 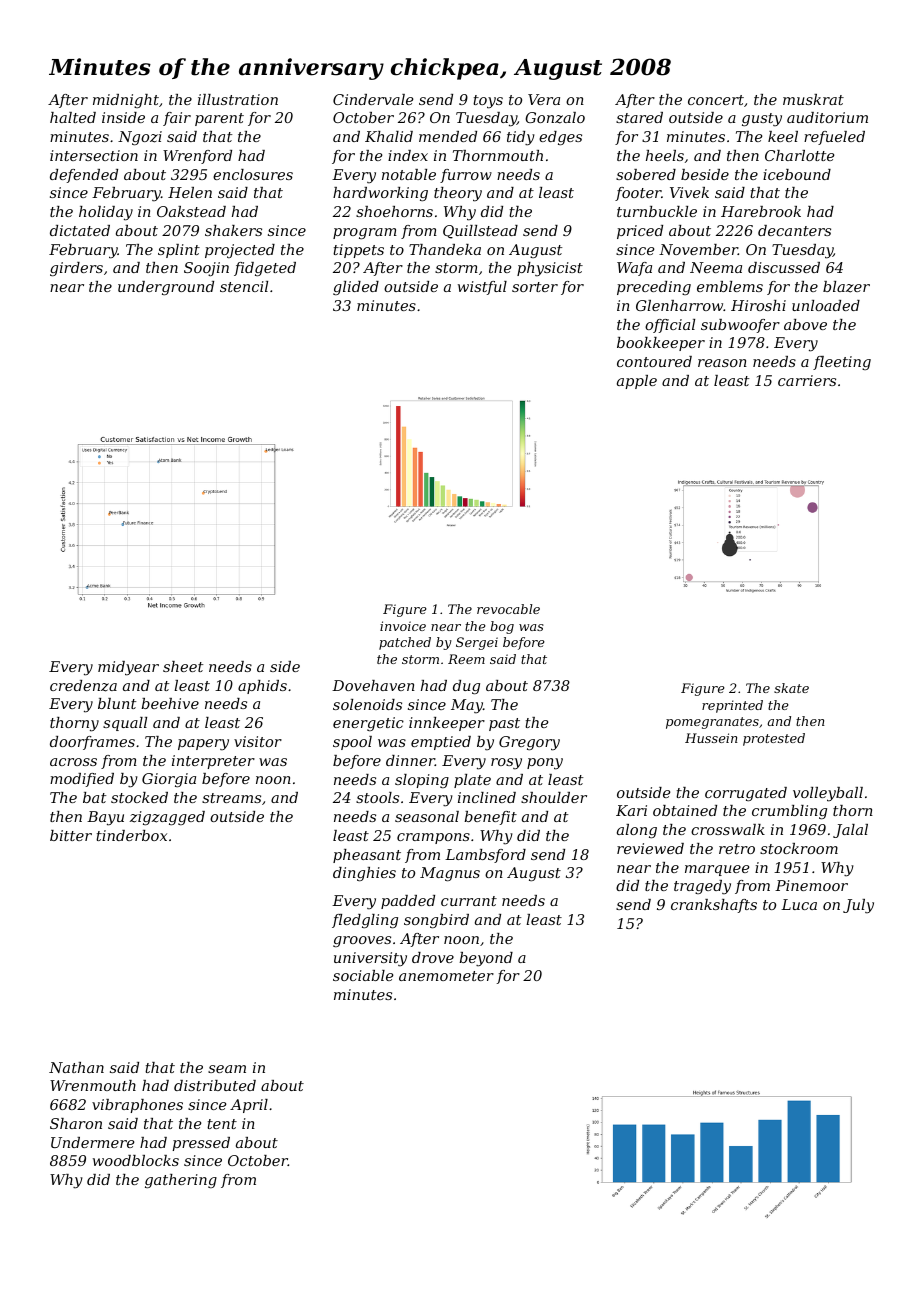 I want to click on credenza, so click(x=83, y=686).
